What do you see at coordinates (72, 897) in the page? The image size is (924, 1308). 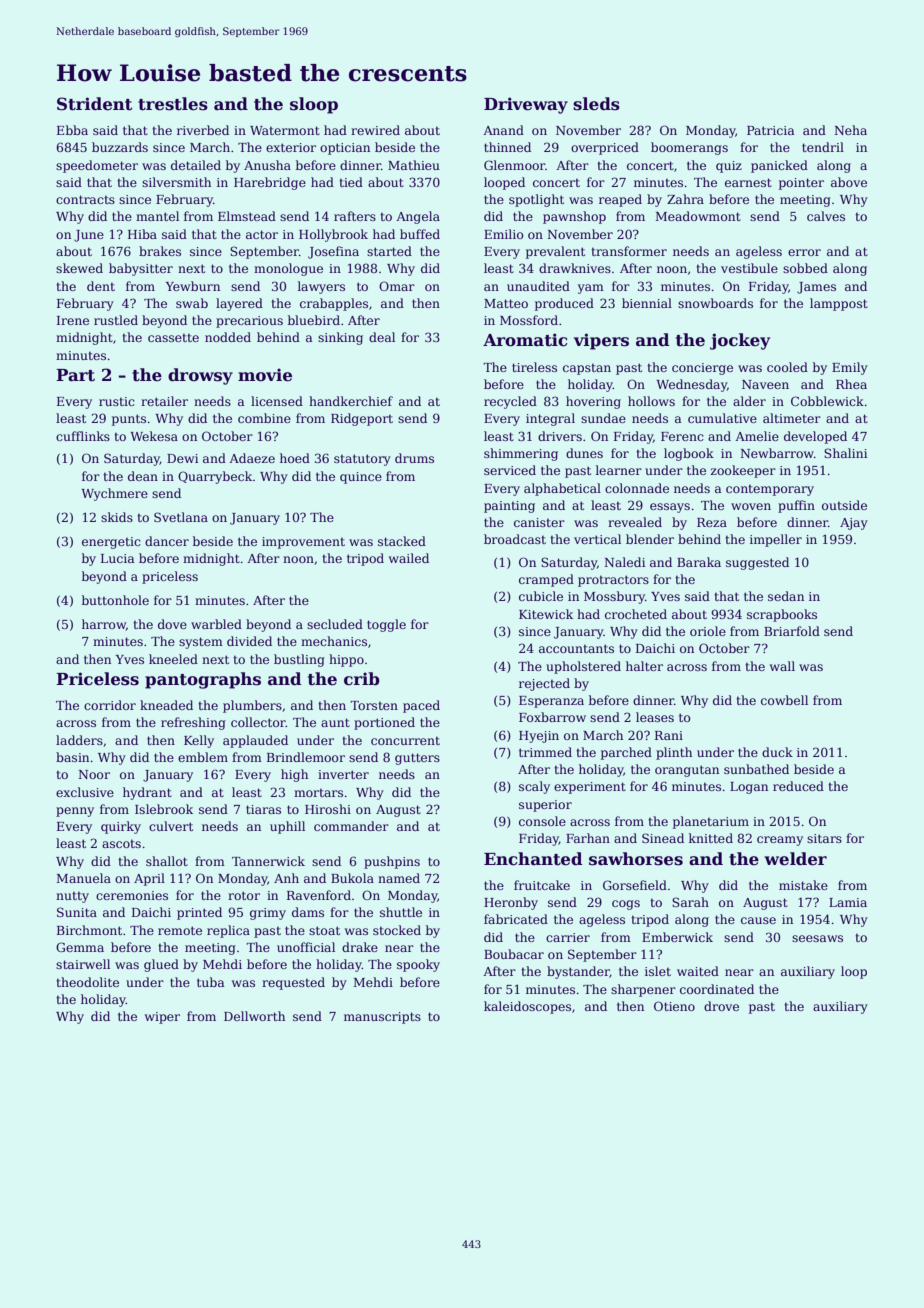 I see `nutty` at bounding box center [72, 897].
